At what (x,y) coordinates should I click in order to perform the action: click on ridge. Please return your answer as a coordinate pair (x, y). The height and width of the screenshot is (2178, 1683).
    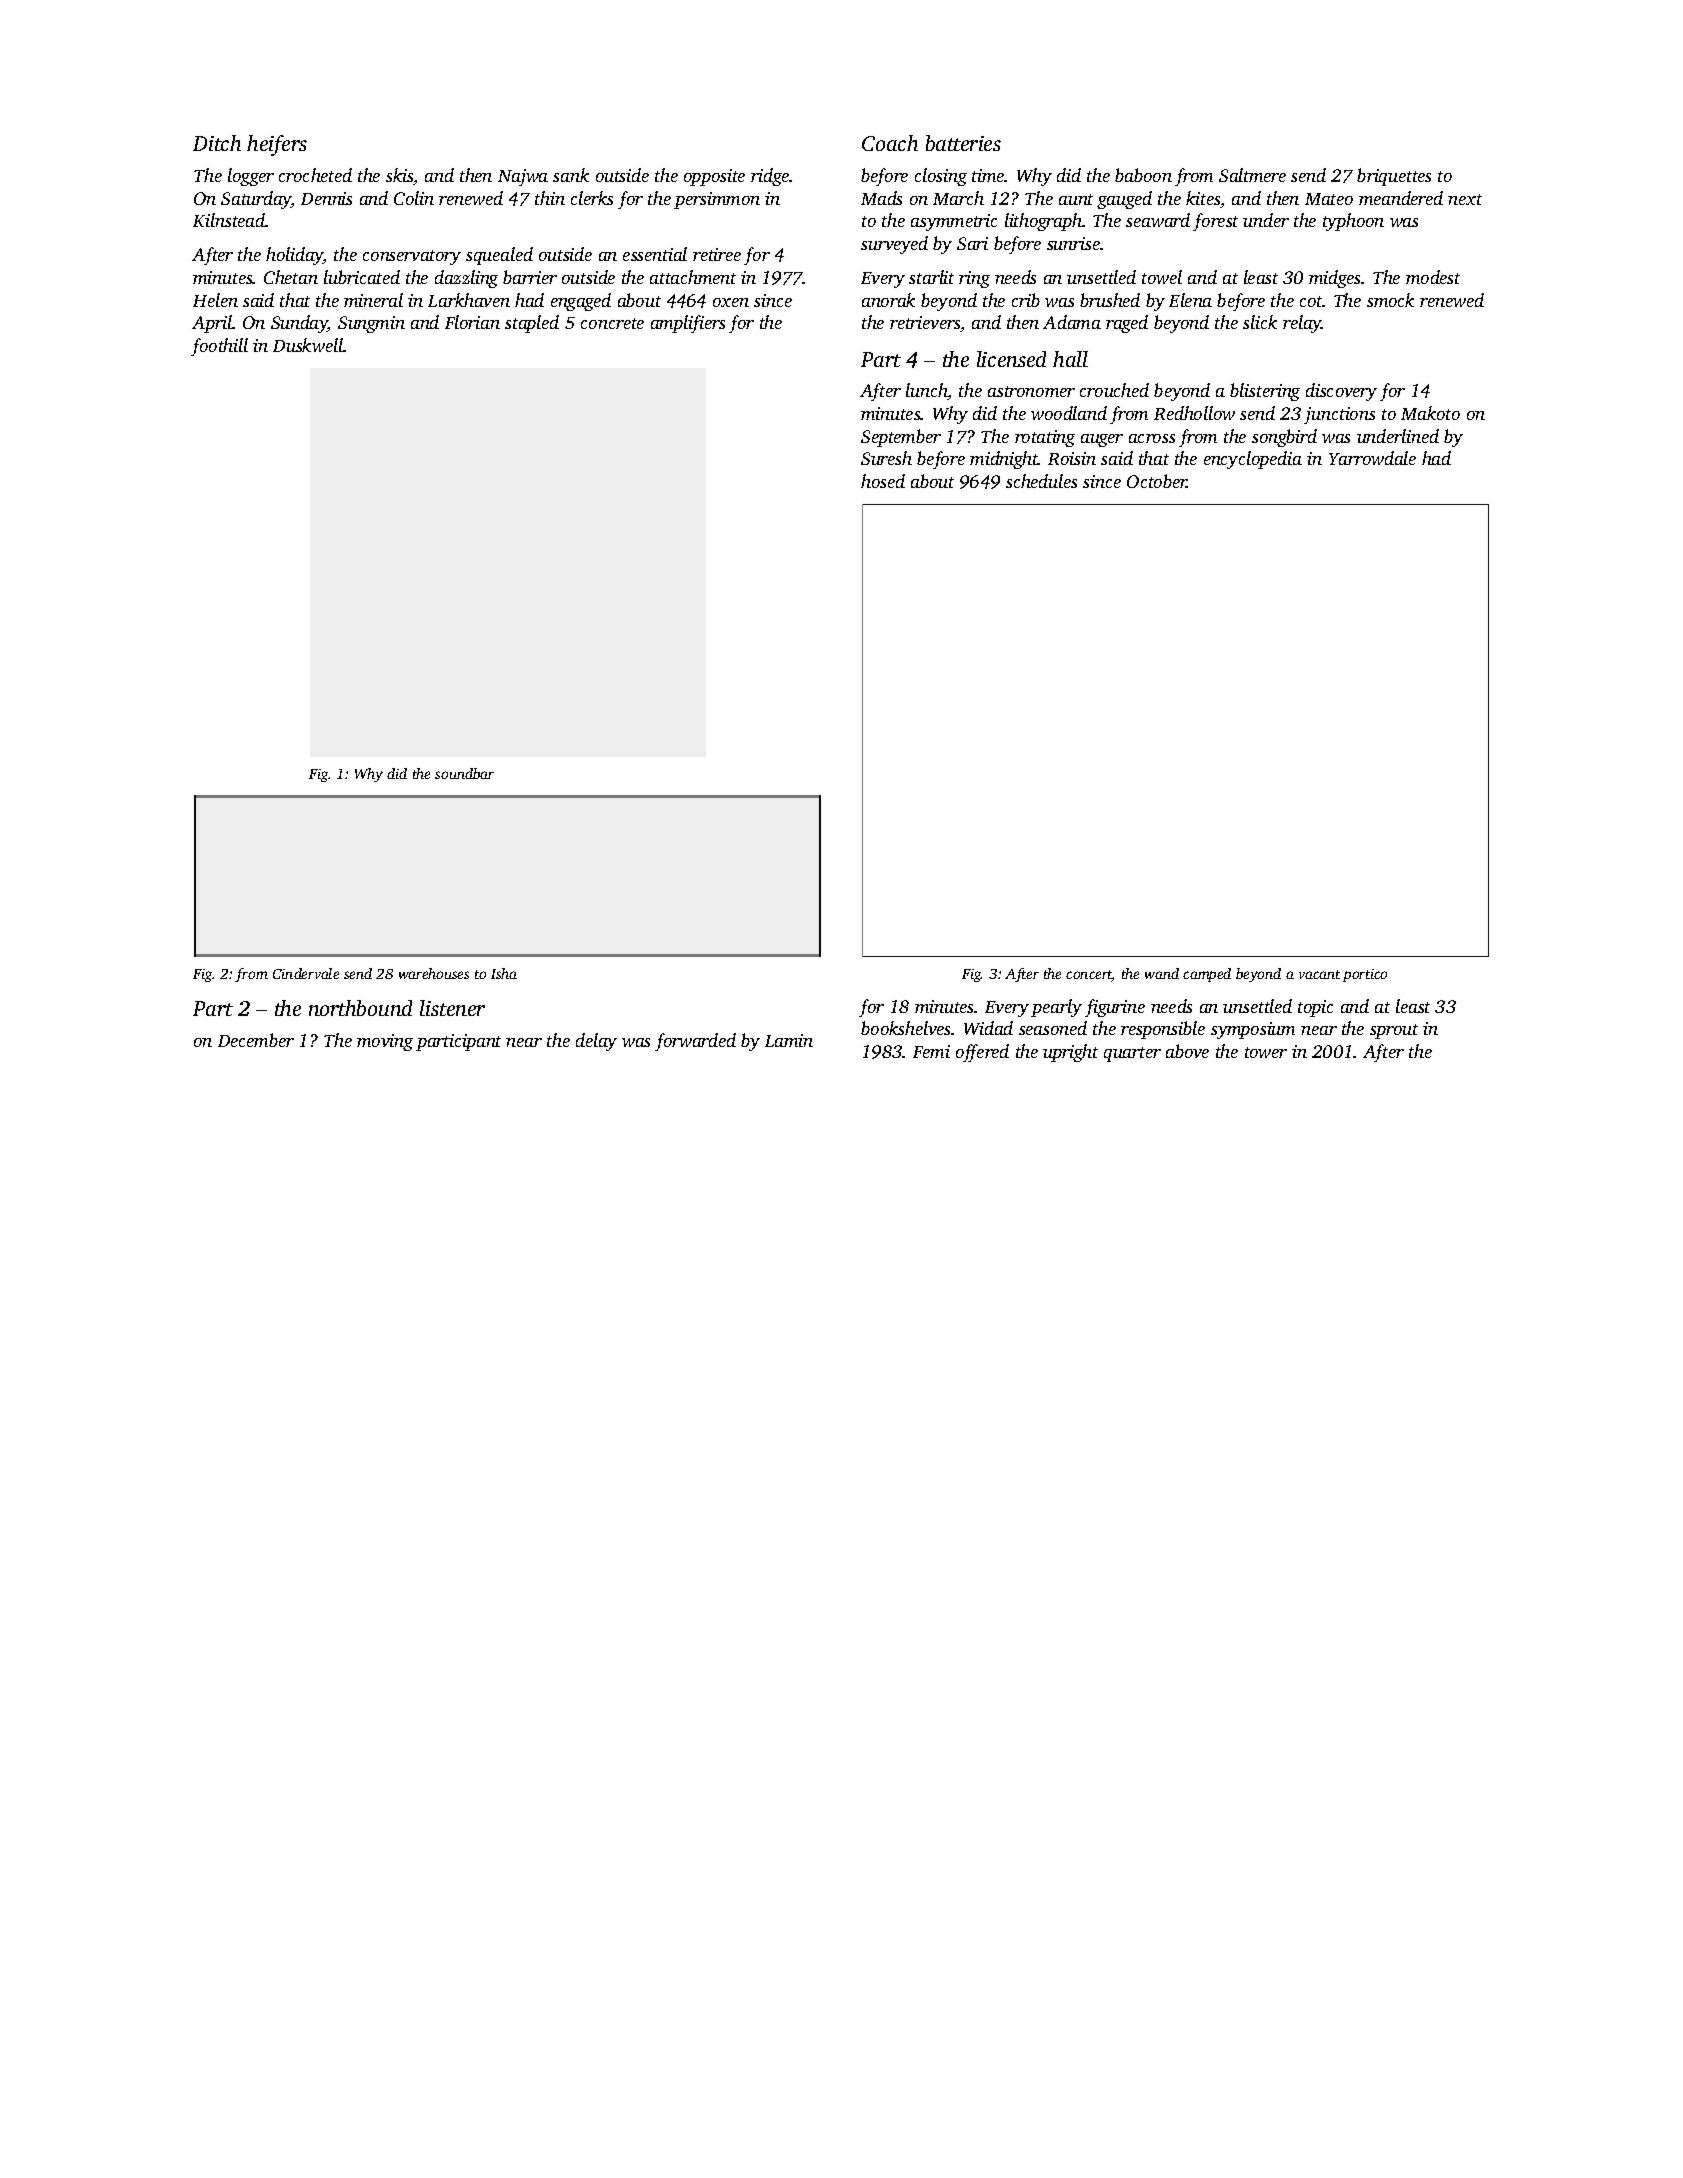
    Looking at the image, I should click on (770, 177).
